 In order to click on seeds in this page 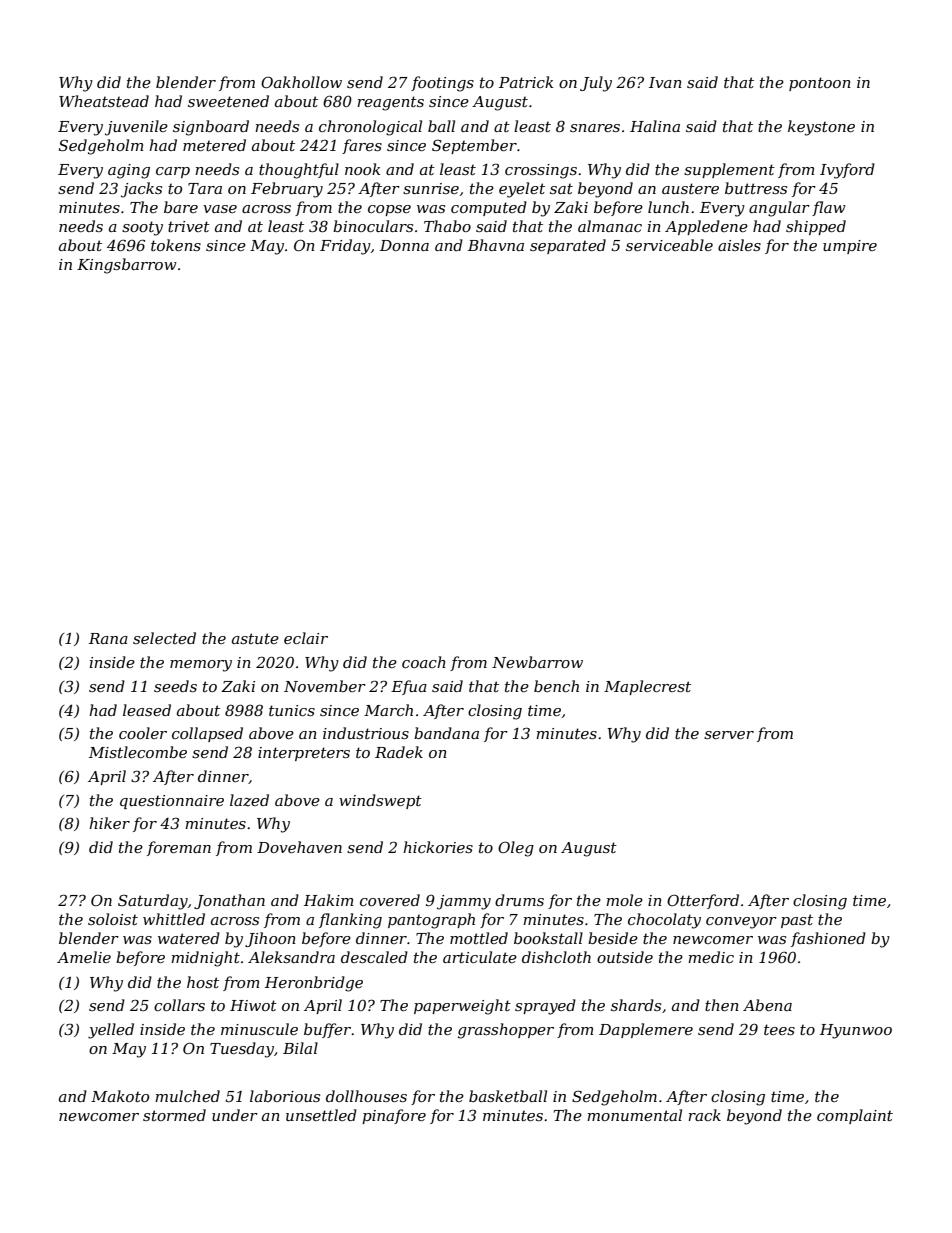, I will do `click(175, 686)`.
